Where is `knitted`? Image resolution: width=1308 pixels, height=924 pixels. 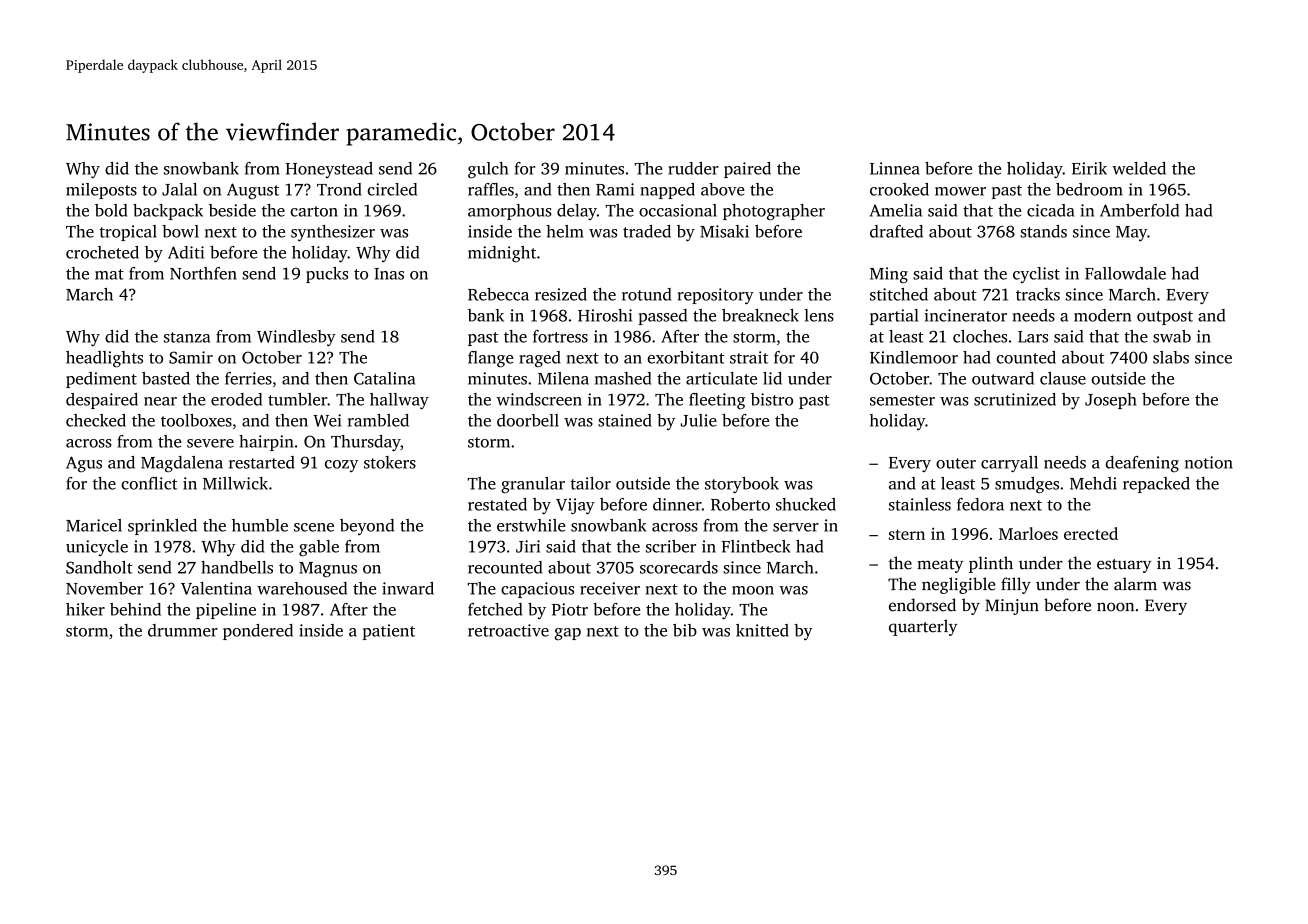
knitted is located at coordinates (762, 630).
